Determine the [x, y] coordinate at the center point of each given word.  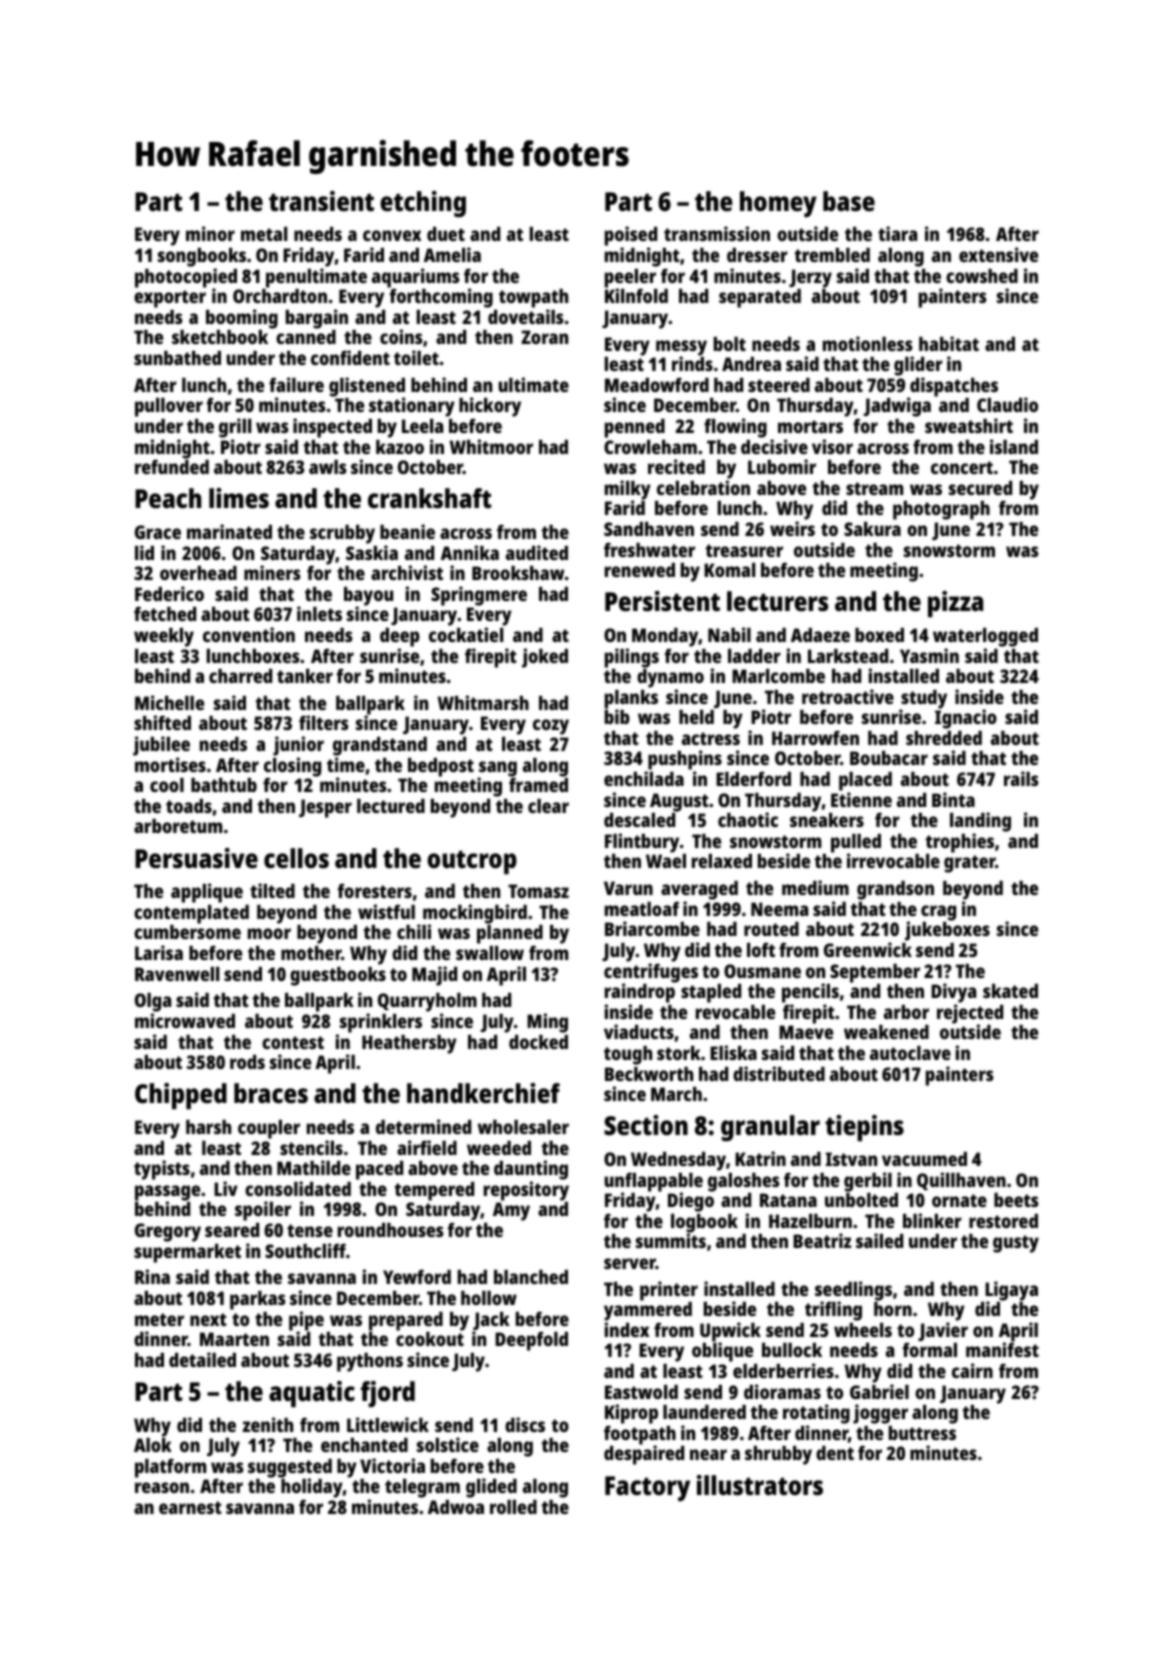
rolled [513, 1507]
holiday [312, 1488]
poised [631, 236]
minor [210, 233]
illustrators [760, 1485]
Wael [666, 861]
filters [324, 722]
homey [778, 204]
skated [1010, 991]
